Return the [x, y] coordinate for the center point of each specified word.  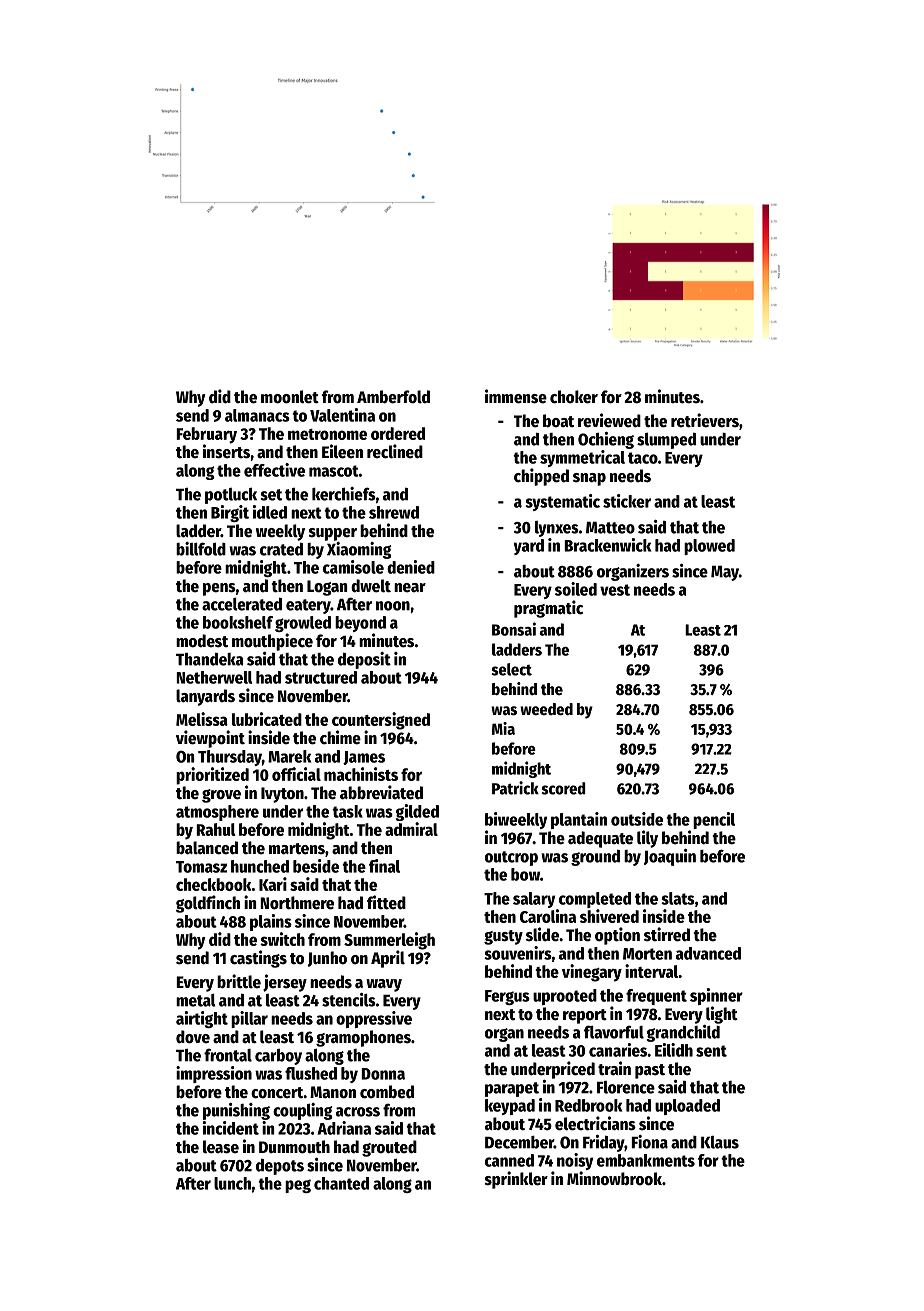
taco [643, 458]
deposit [364, 660]
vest [615, 590]
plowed [709, 547]
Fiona [649, 1142]
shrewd [394, 512]
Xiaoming [359, 550]
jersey [285, 983]
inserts [226, 451]
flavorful [614, 1032]
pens [219, 589]
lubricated [267, 719]
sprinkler [516, 1180]
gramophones [363, 1038]
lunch [232, 1183]
